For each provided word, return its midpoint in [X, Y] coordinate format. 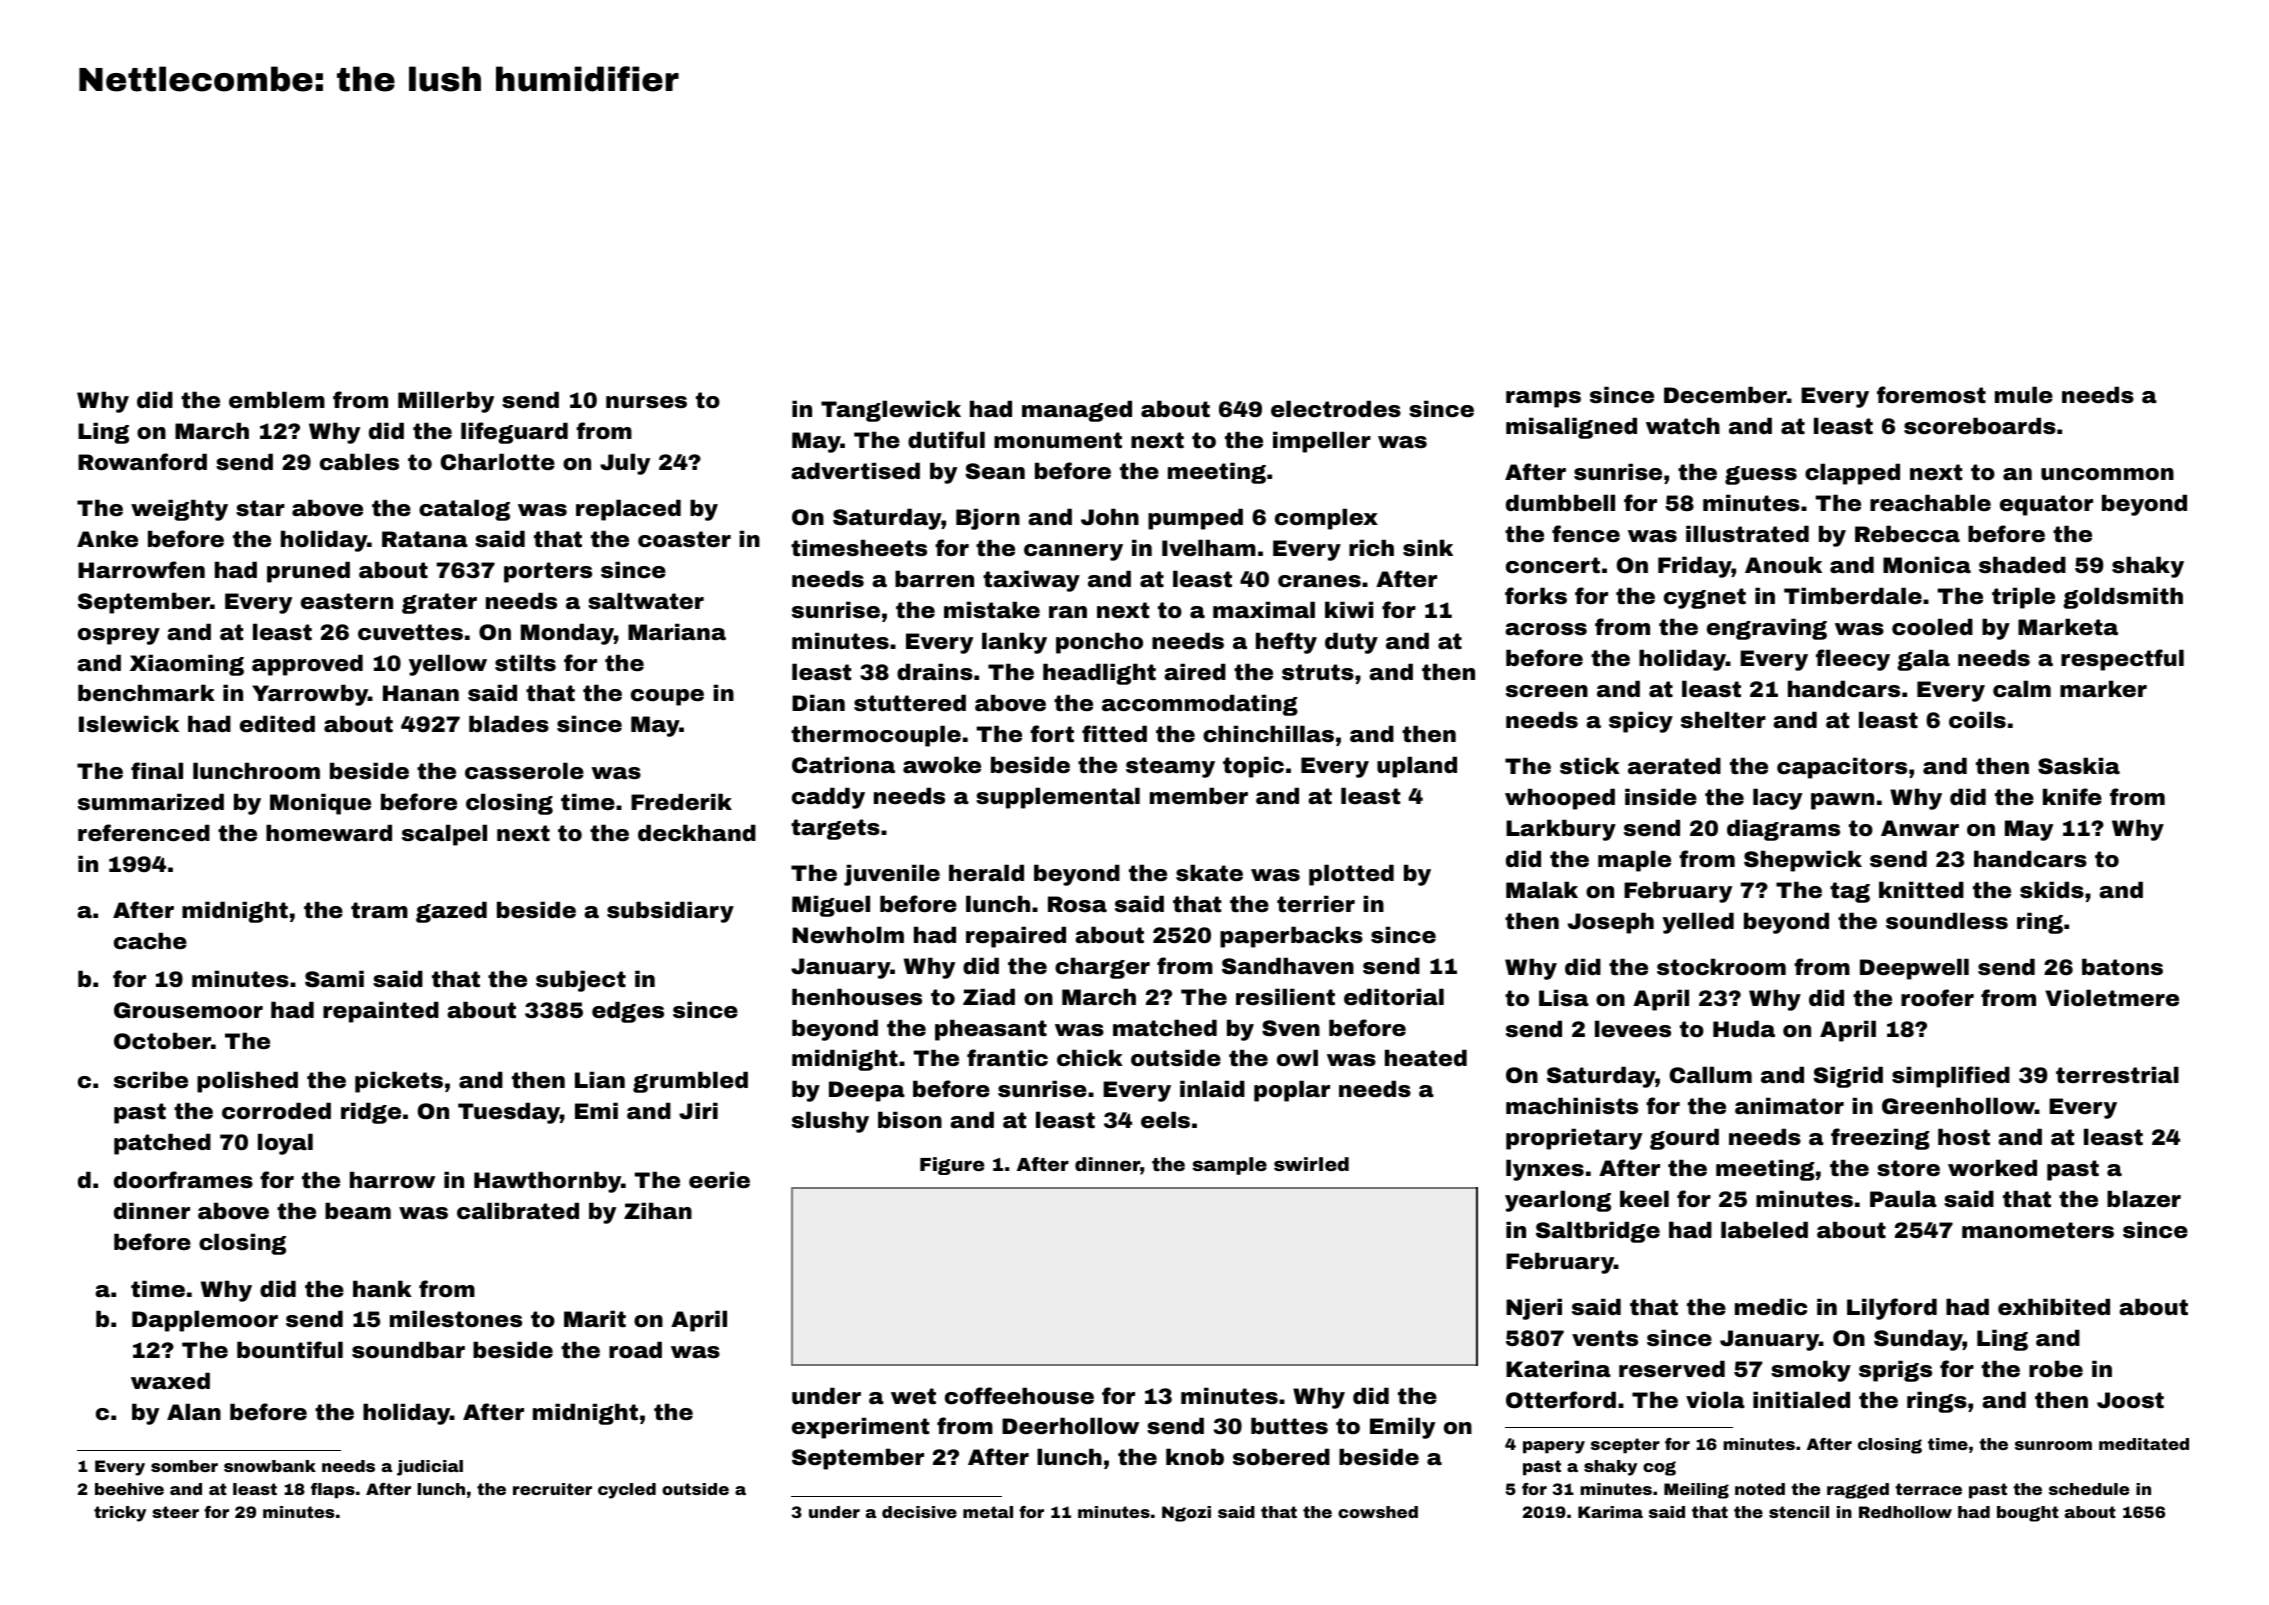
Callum [1711, 1074]
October [162, 1040]
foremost [1931, 395]
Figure [952, 1166]
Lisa [1564, 998]
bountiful [290, 1349]
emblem [277, 399]
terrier [1316, 904]
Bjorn [988, 519]
